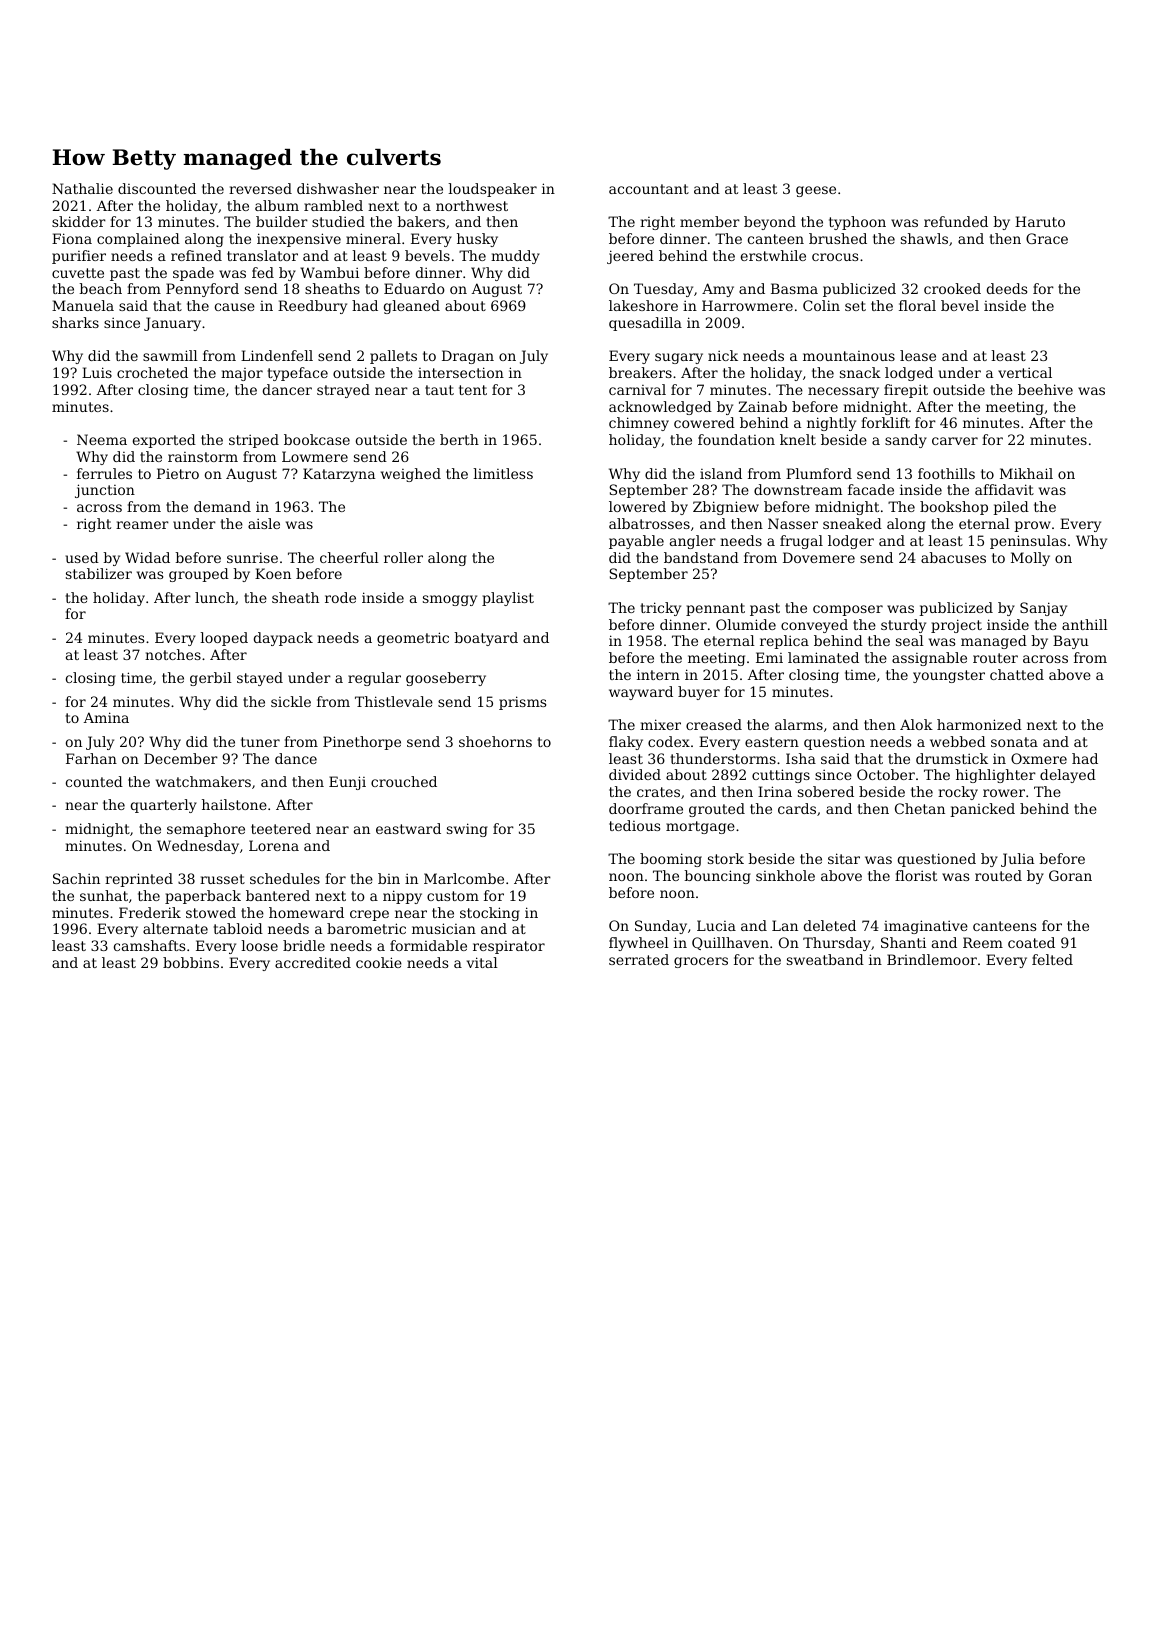 Image resolution: width=1166 pixels, height=1649 pixels. I want to click on quesadilla, so click(645, 324).
